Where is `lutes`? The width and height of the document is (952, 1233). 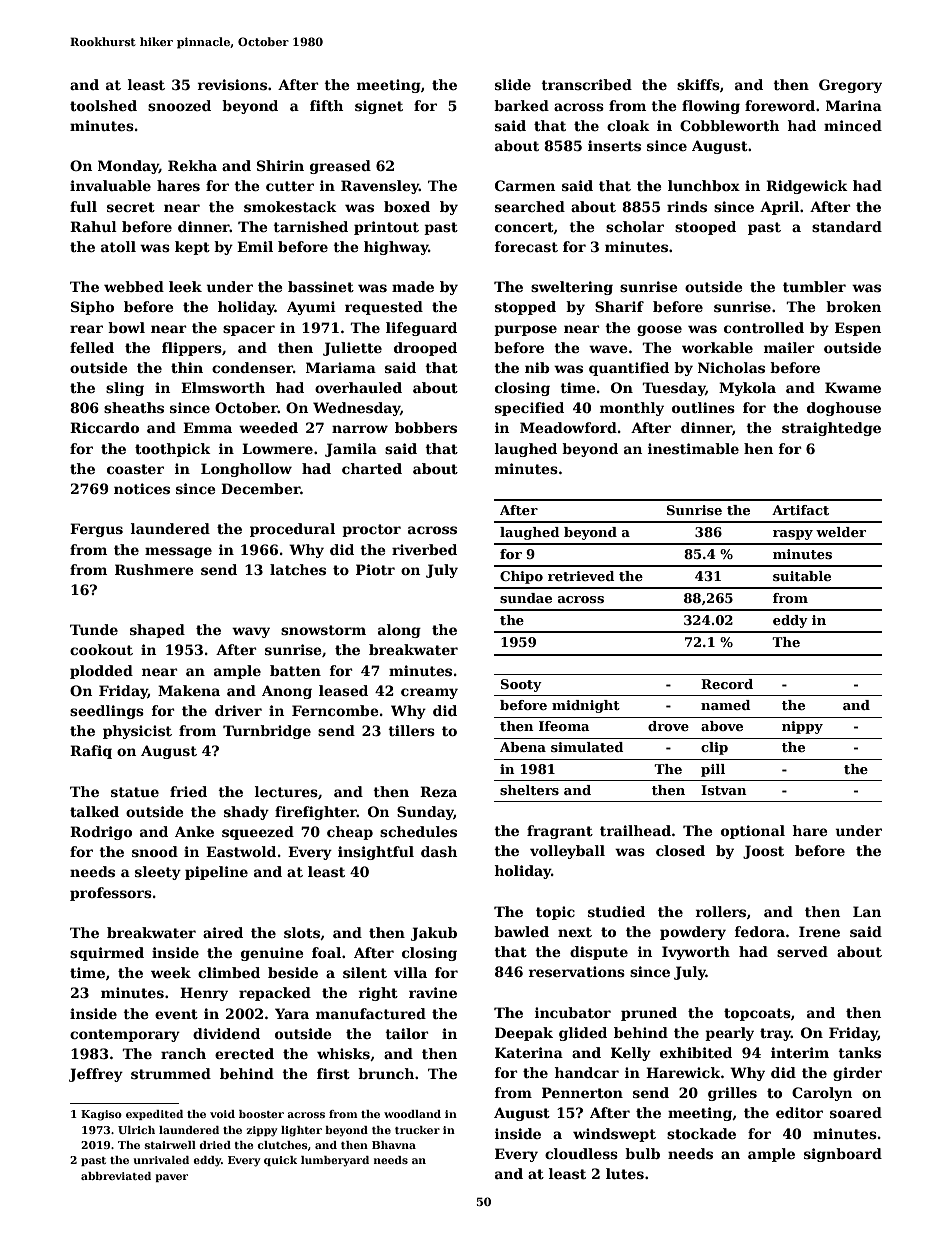 lutes is located at coordinates (625, 1173).
